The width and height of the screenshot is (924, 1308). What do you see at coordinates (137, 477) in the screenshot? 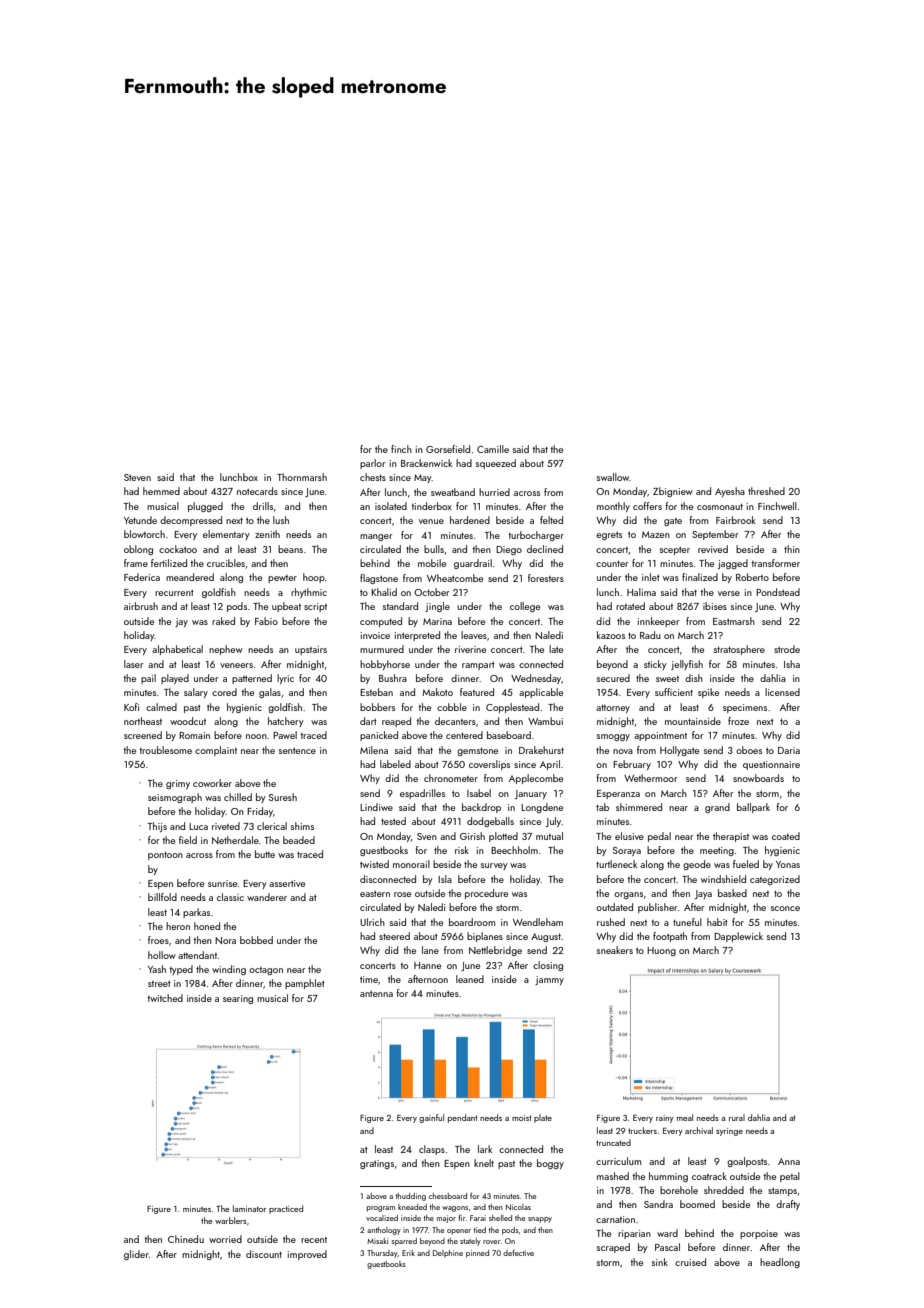
I see `Steven` at bounding box center [137, 477].
